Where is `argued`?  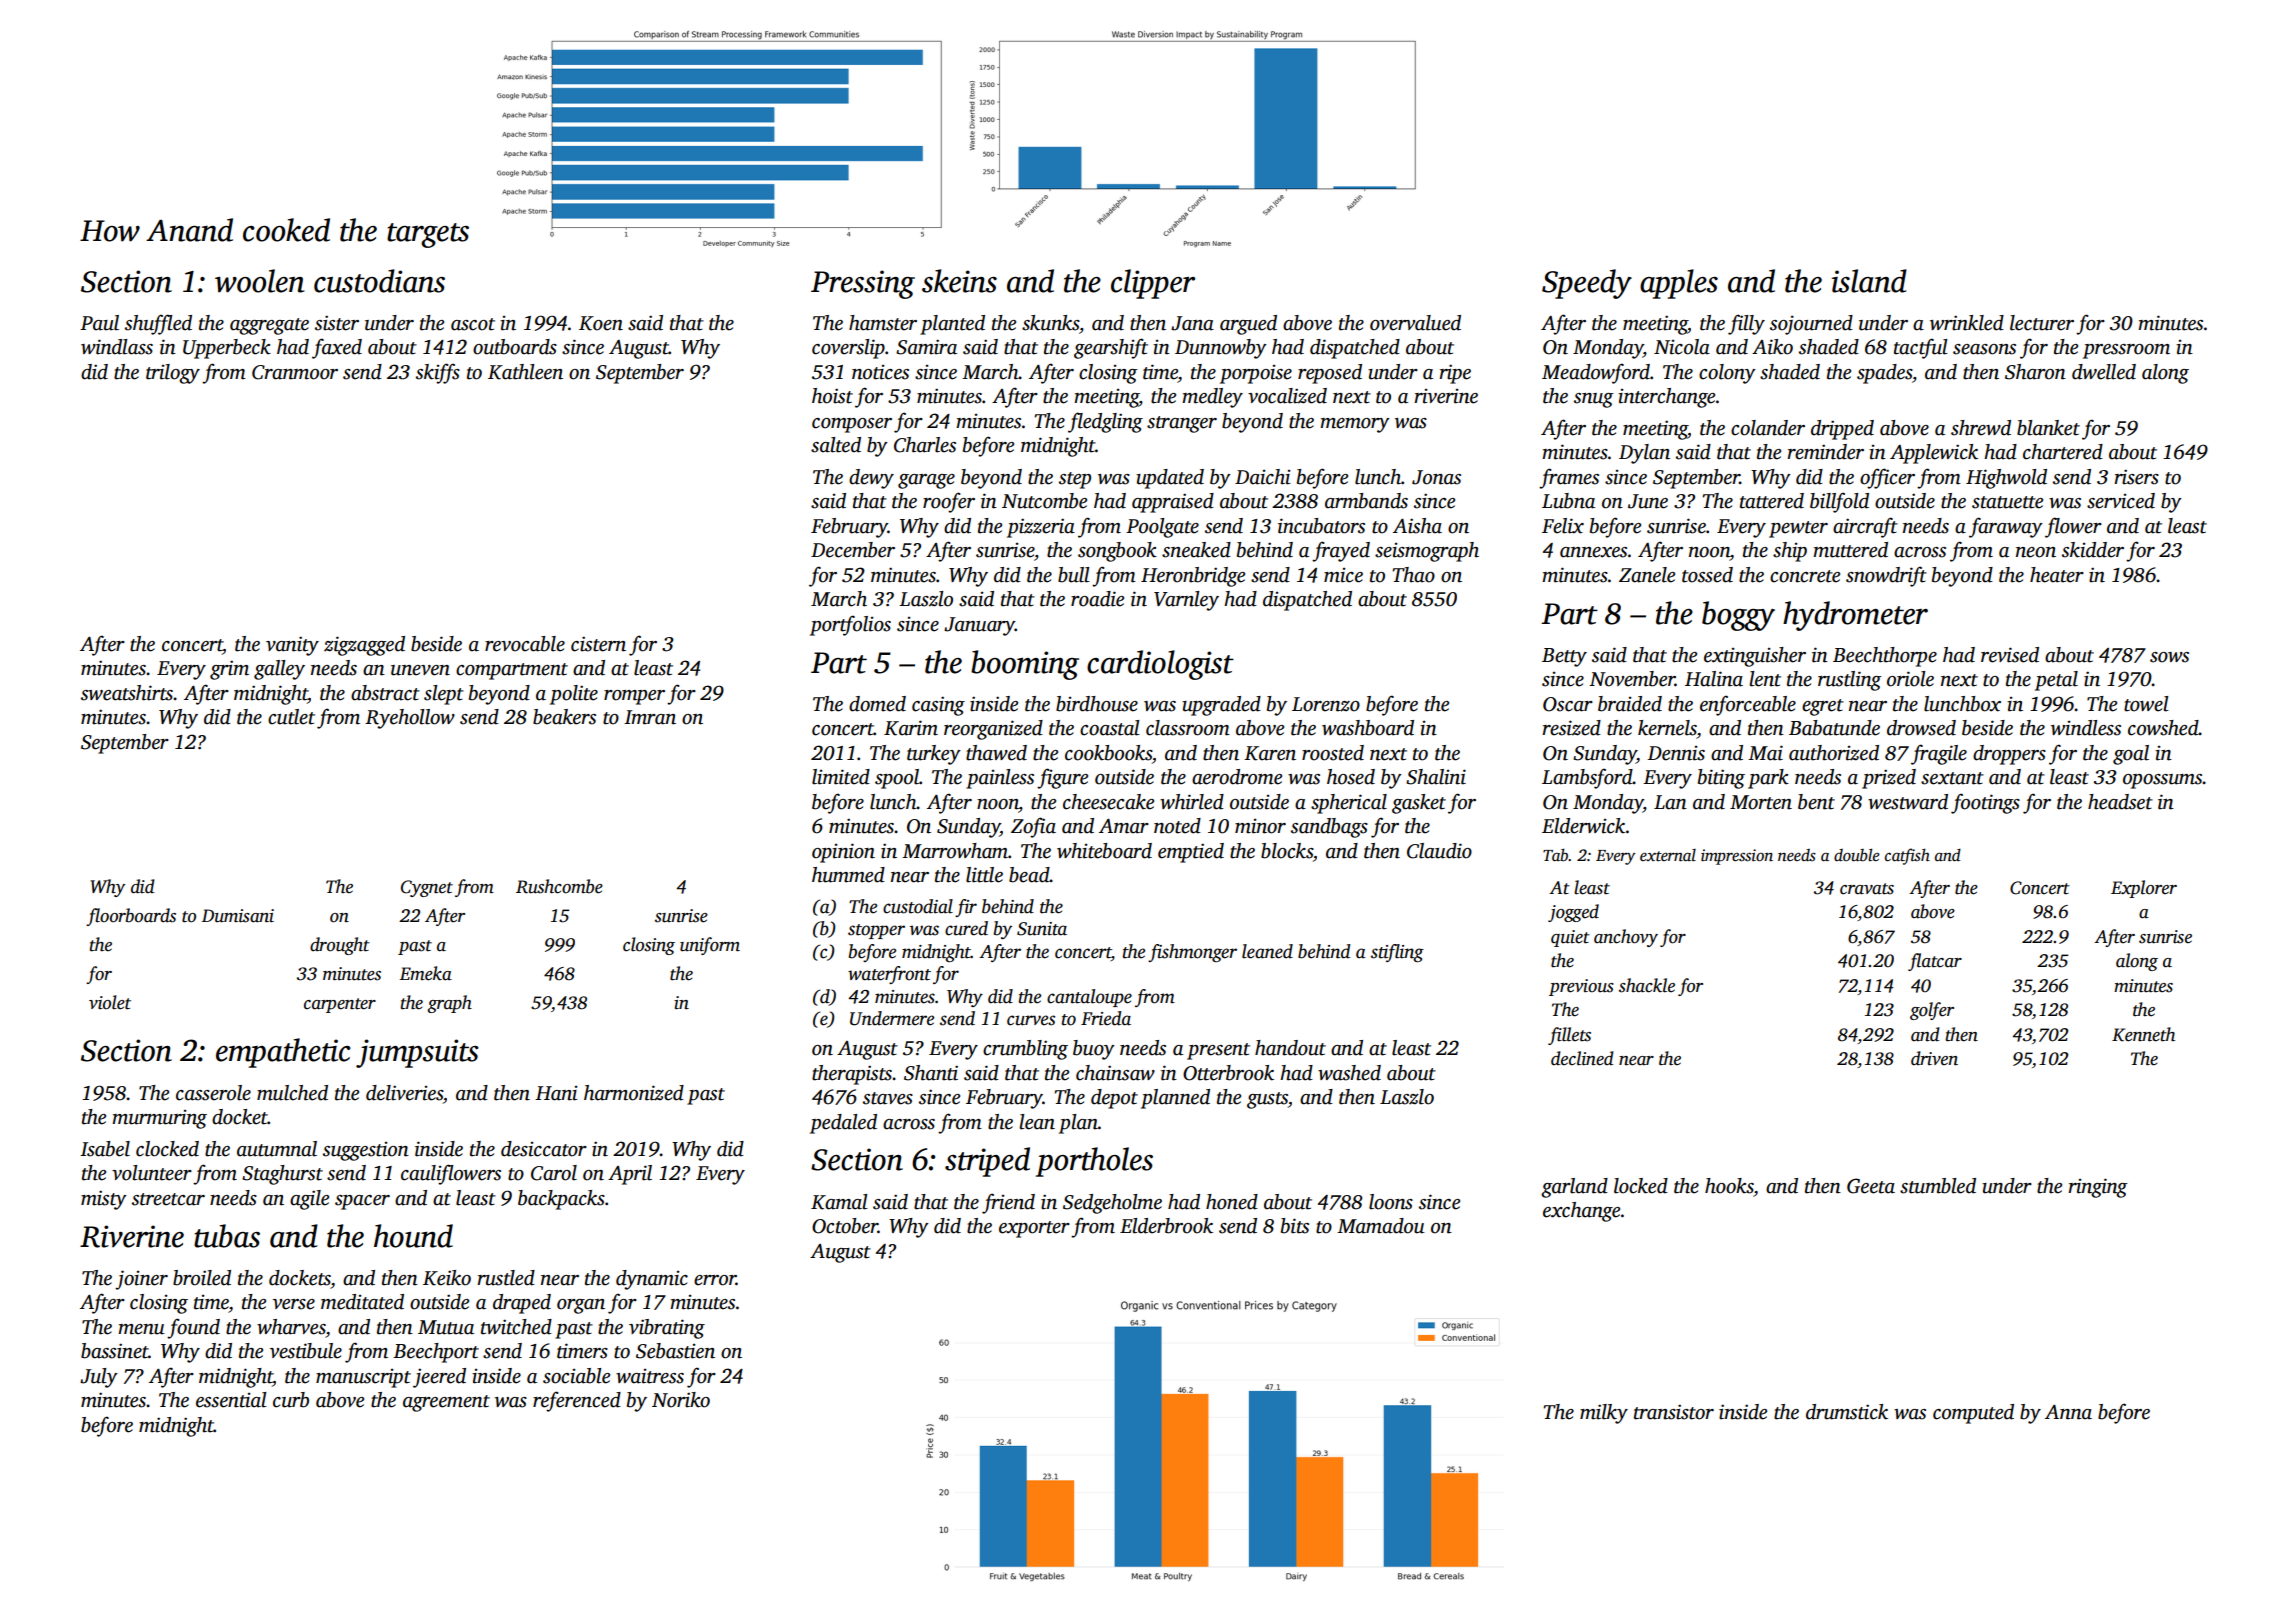
argued is located at coordinates (1248, 325).
